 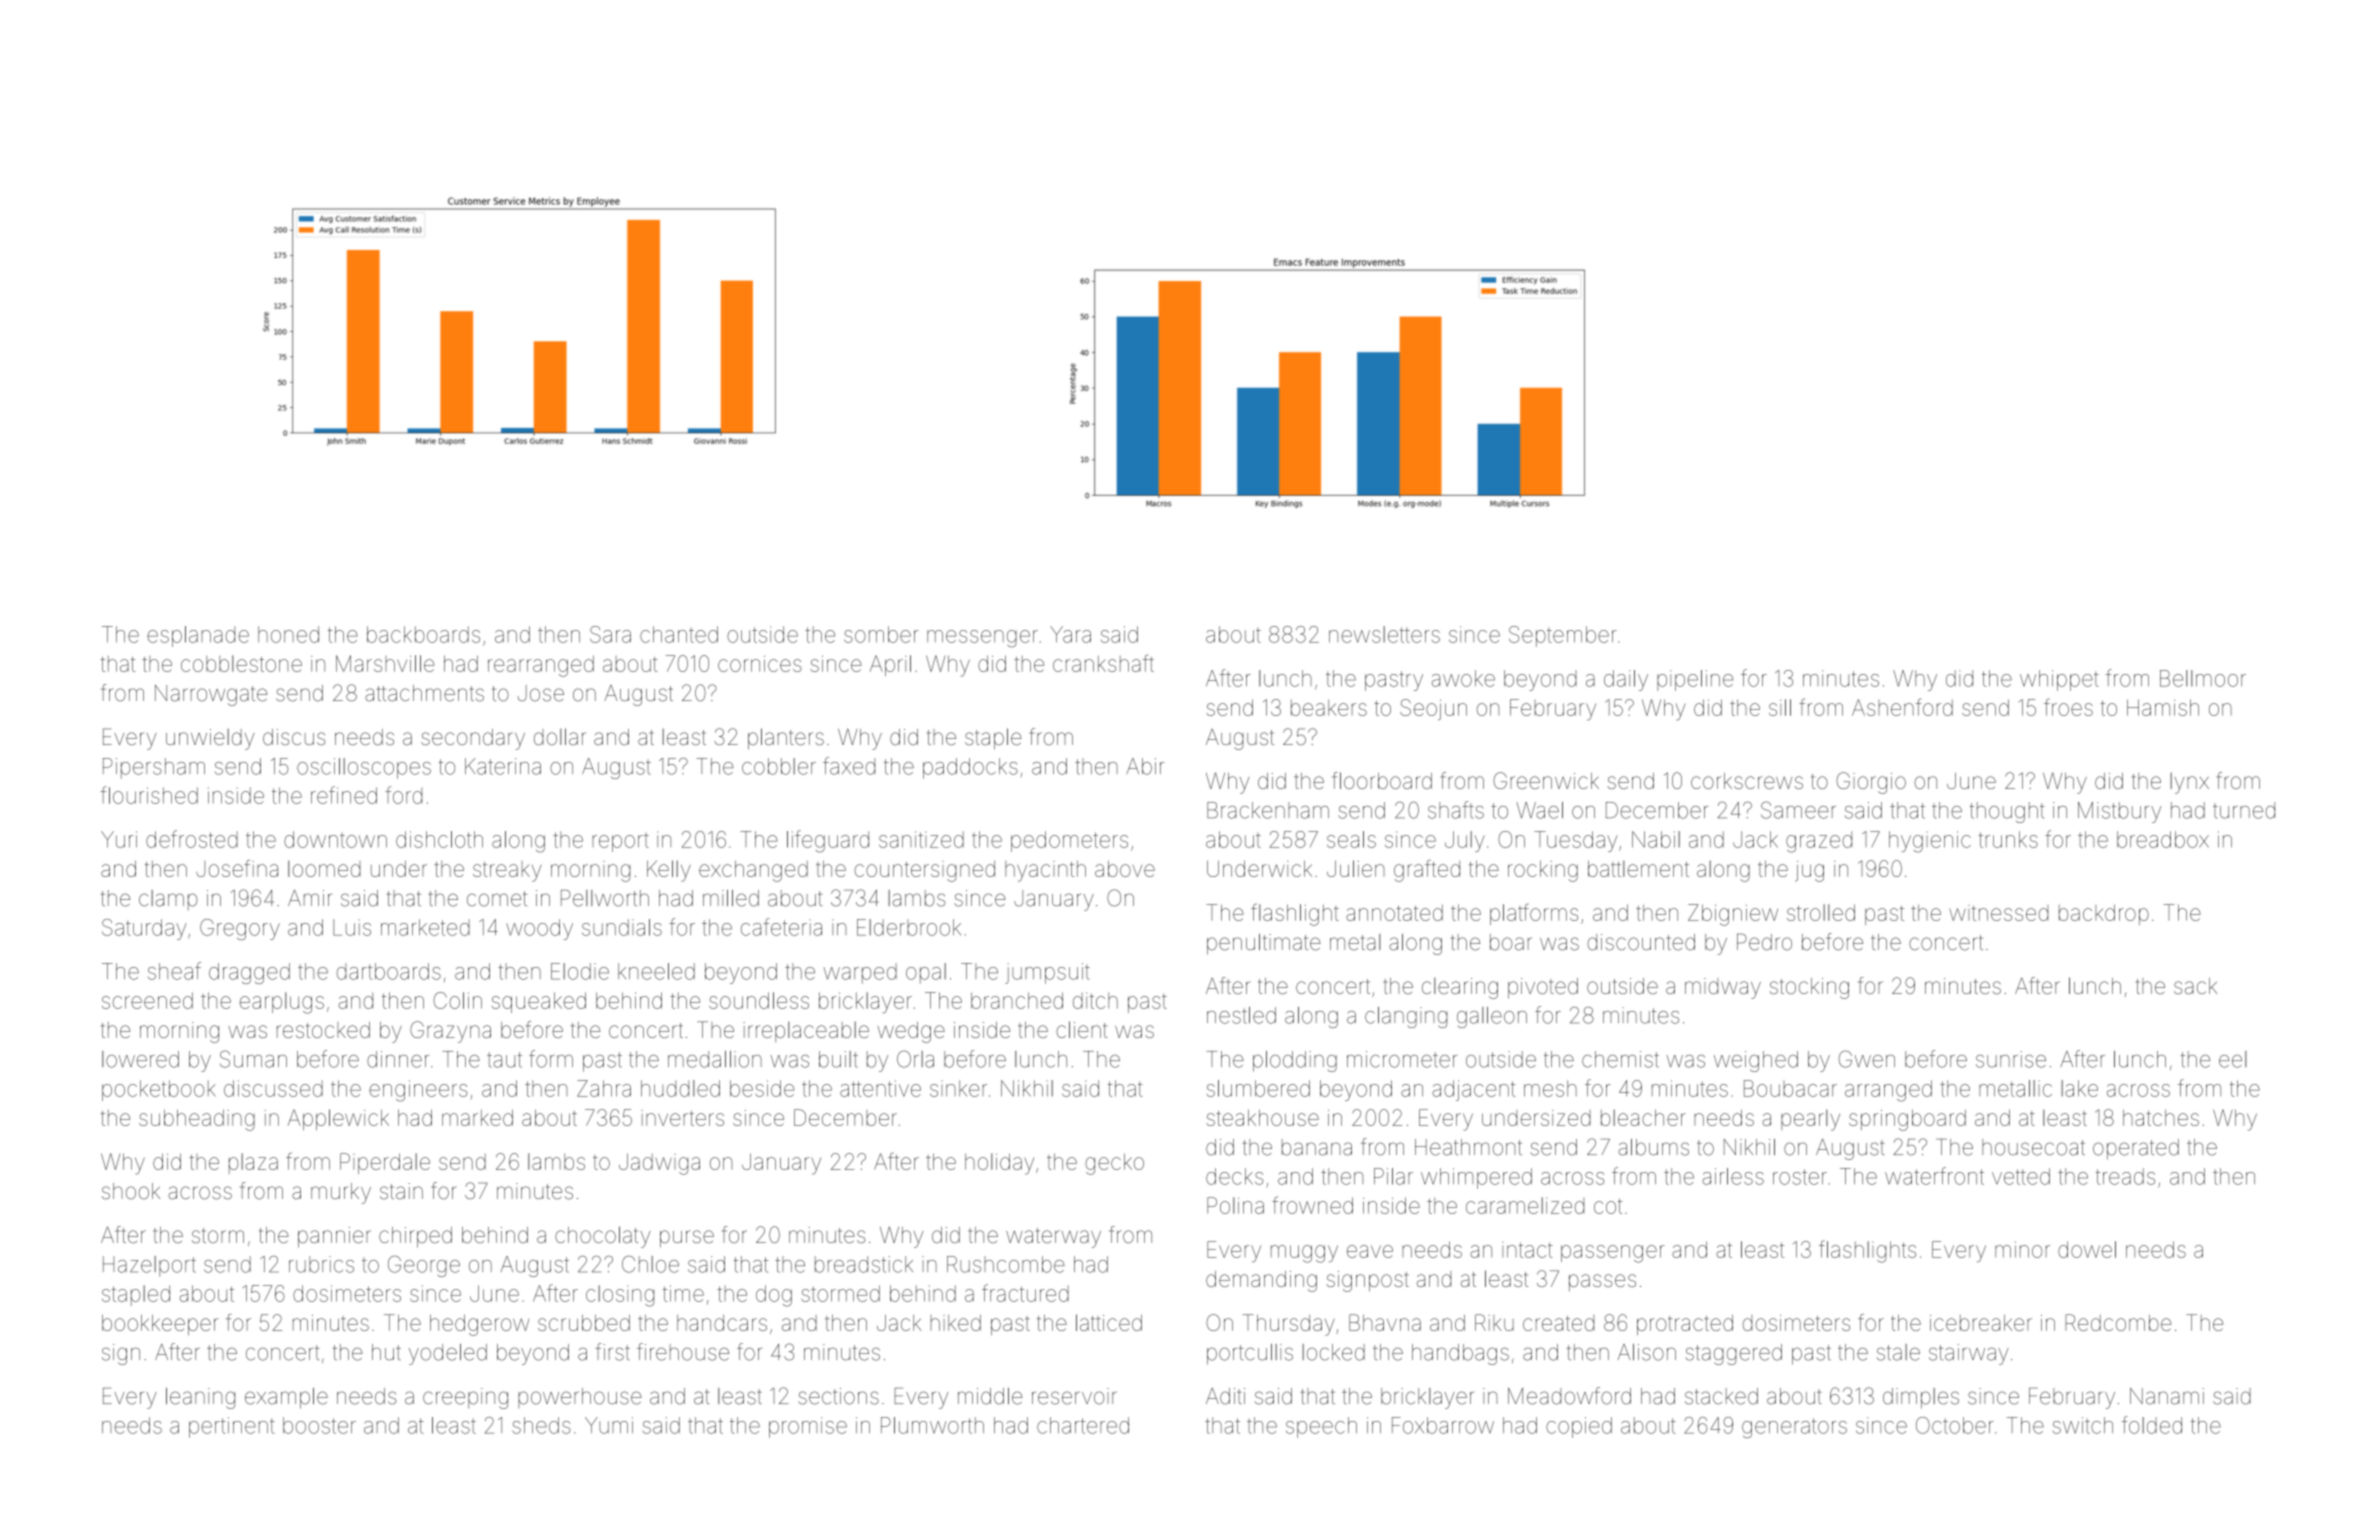 I want to click on newsletters, so click(x=1384, y=634).
